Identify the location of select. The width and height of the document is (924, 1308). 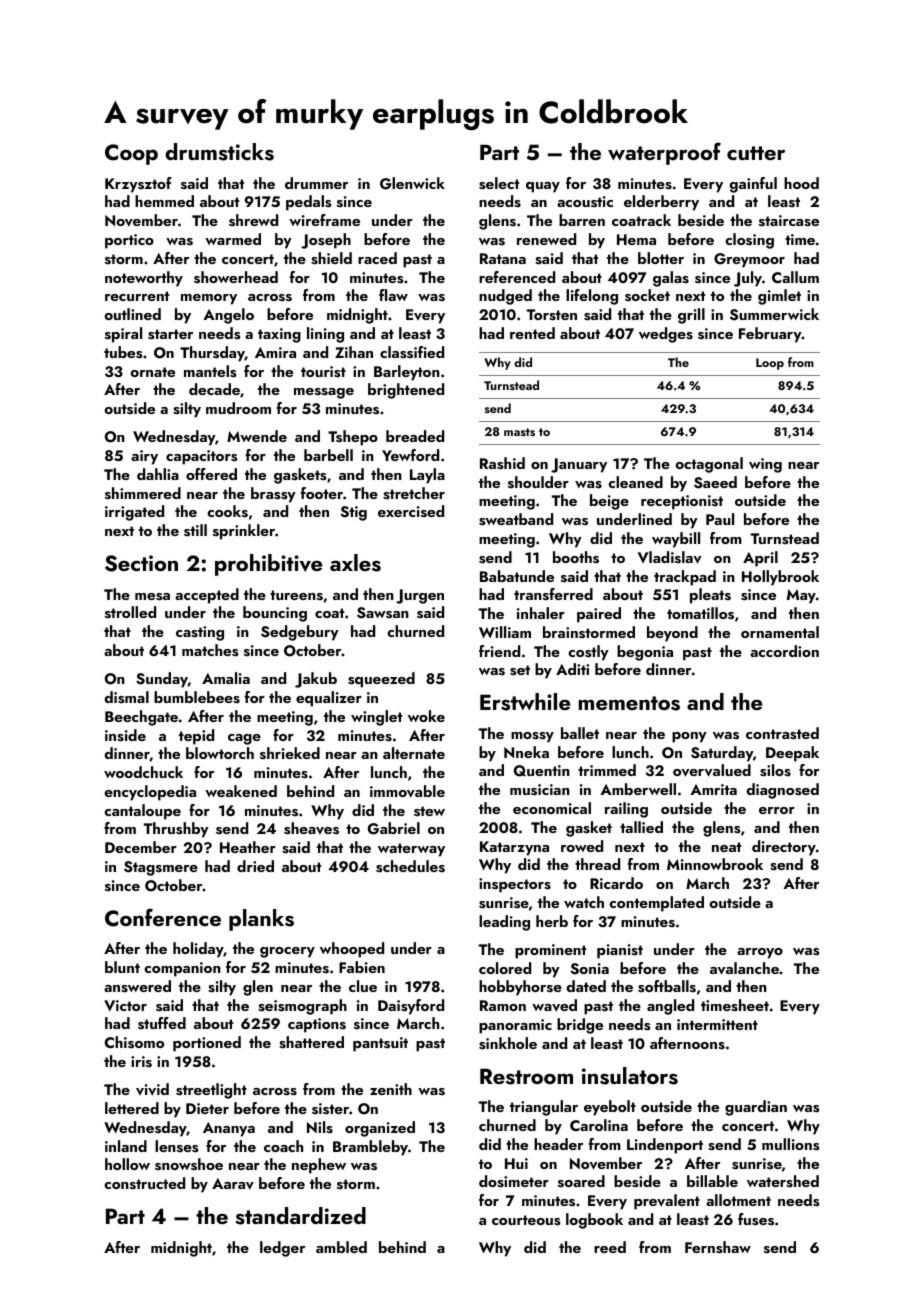
(499, 183).
